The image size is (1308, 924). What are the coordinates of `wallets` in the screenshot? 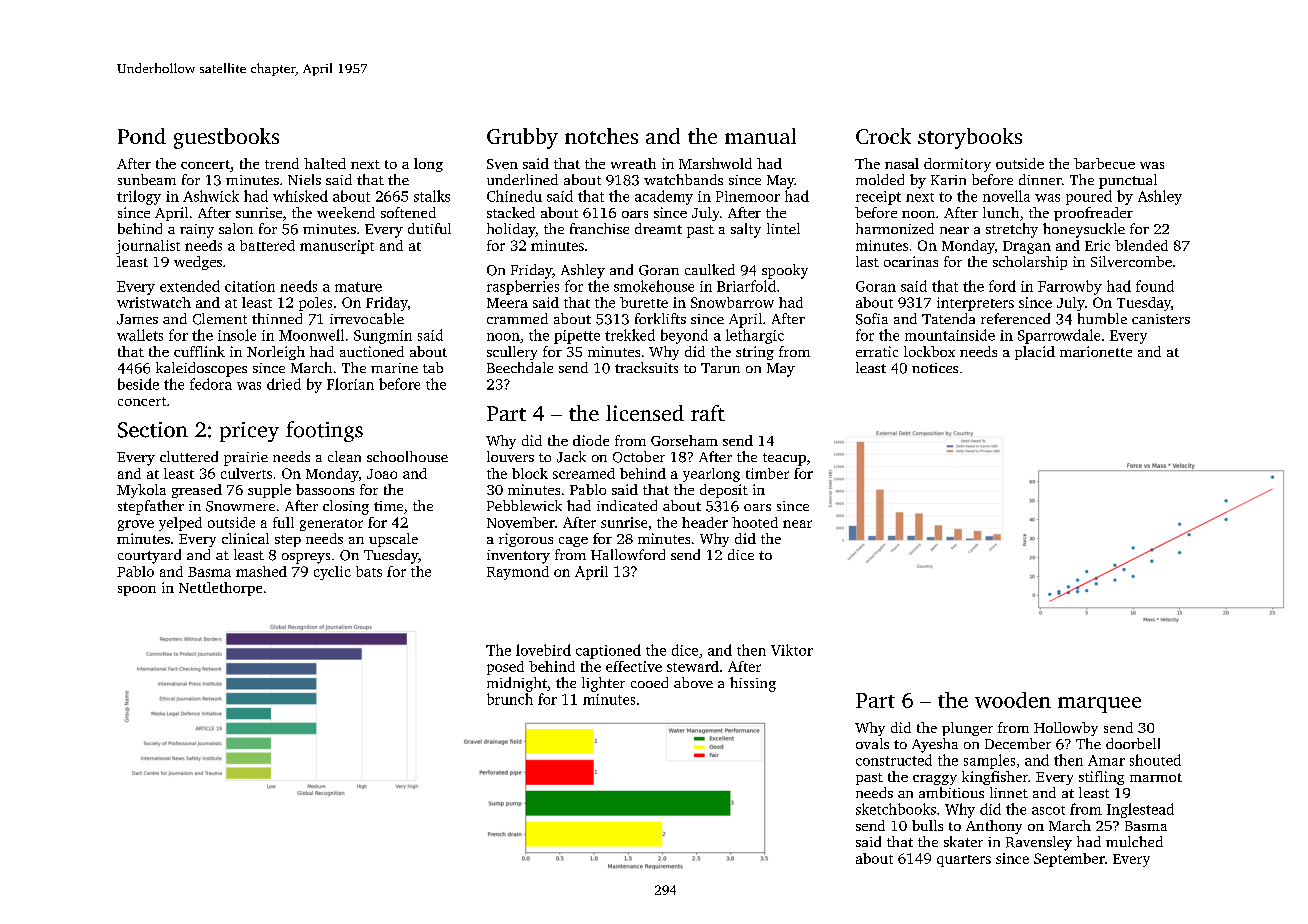 It's located at (140, 335).
